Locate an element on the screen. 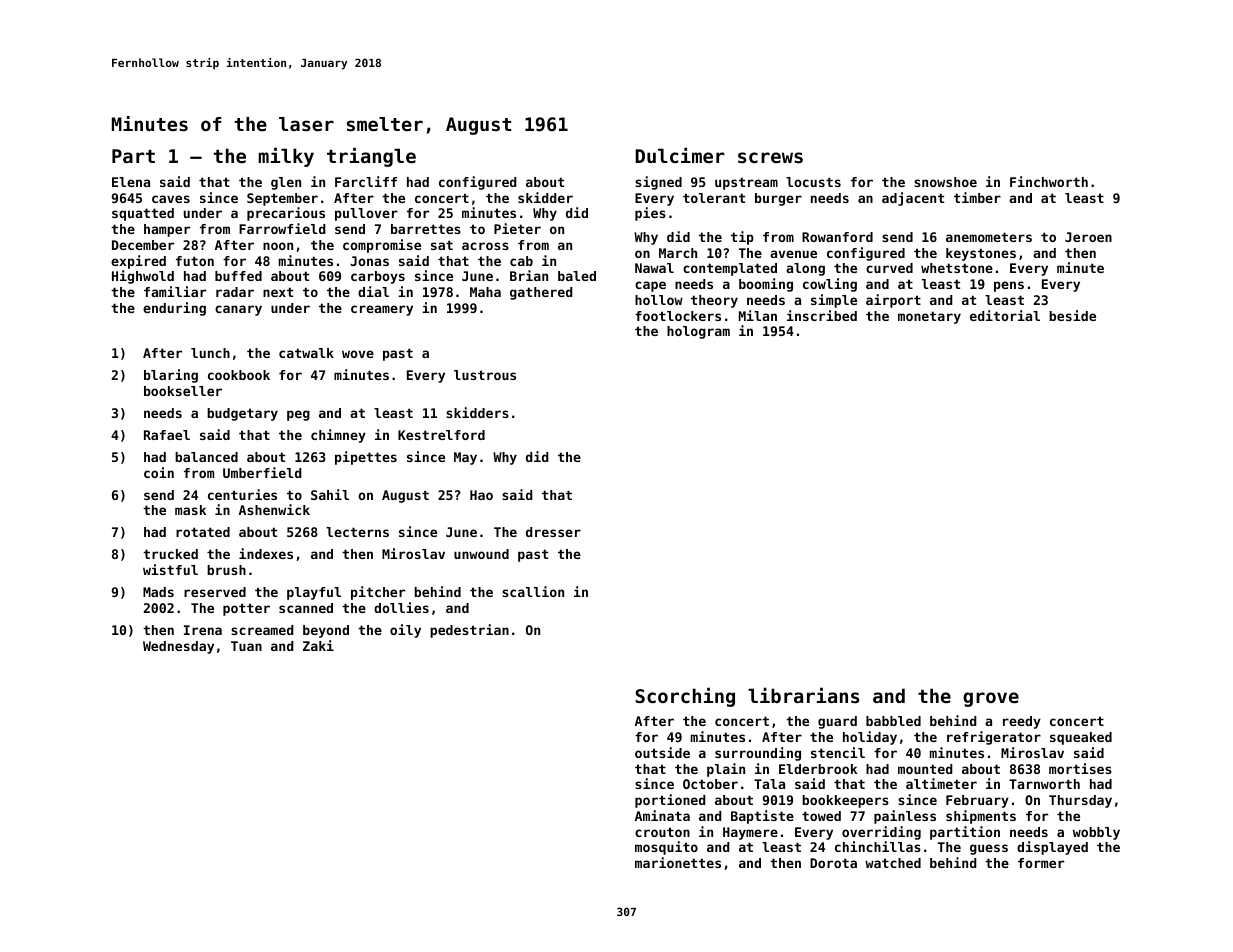  dresser is located at coordinates (553, 532).
